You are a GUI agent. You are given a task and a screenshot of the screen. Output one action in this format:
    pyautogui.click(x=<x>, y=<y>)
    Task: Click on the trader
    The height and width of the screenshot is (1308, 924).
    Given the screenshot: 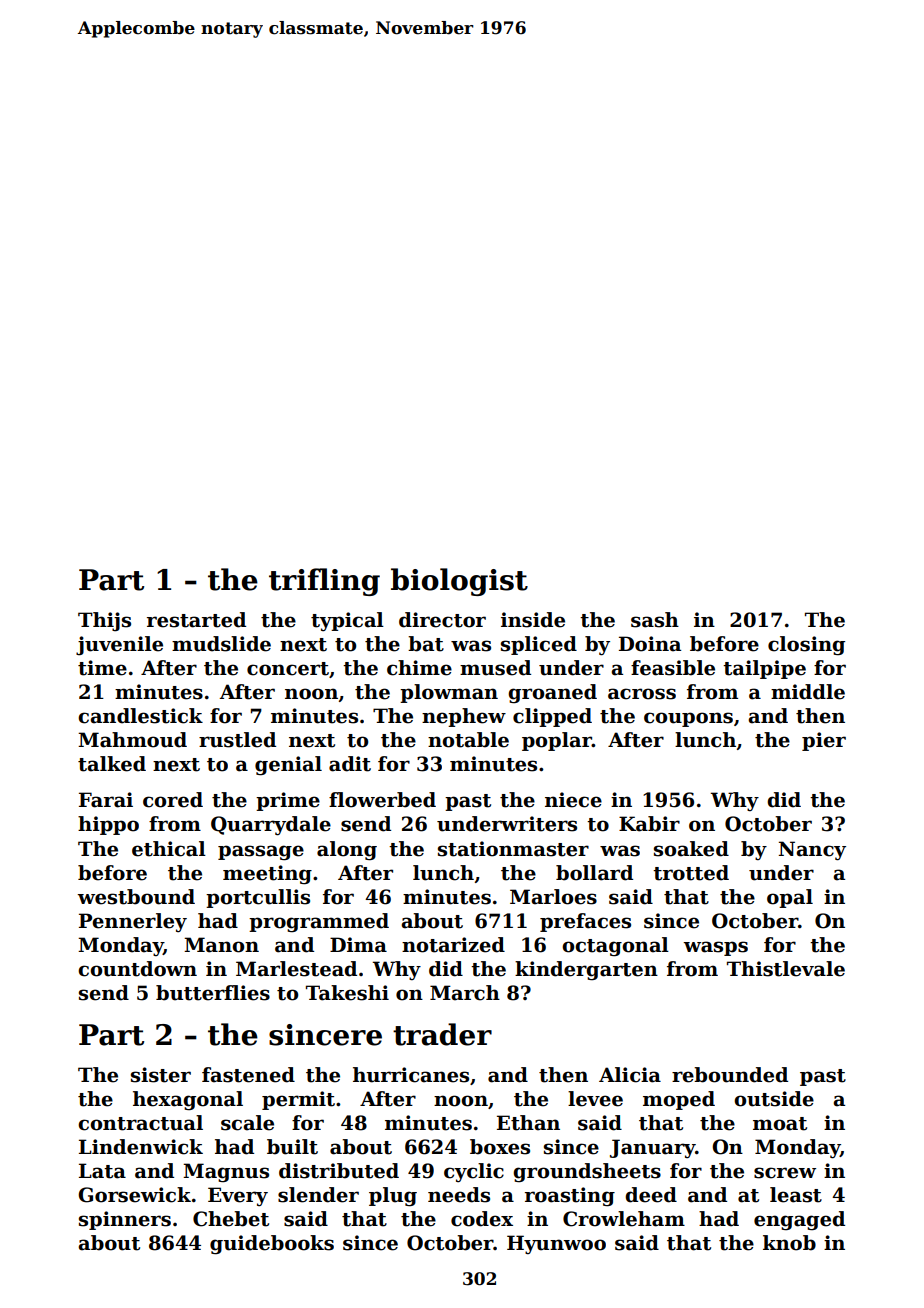 What is the action you would take?
    pyautogui.click(x=442, y=1034)
